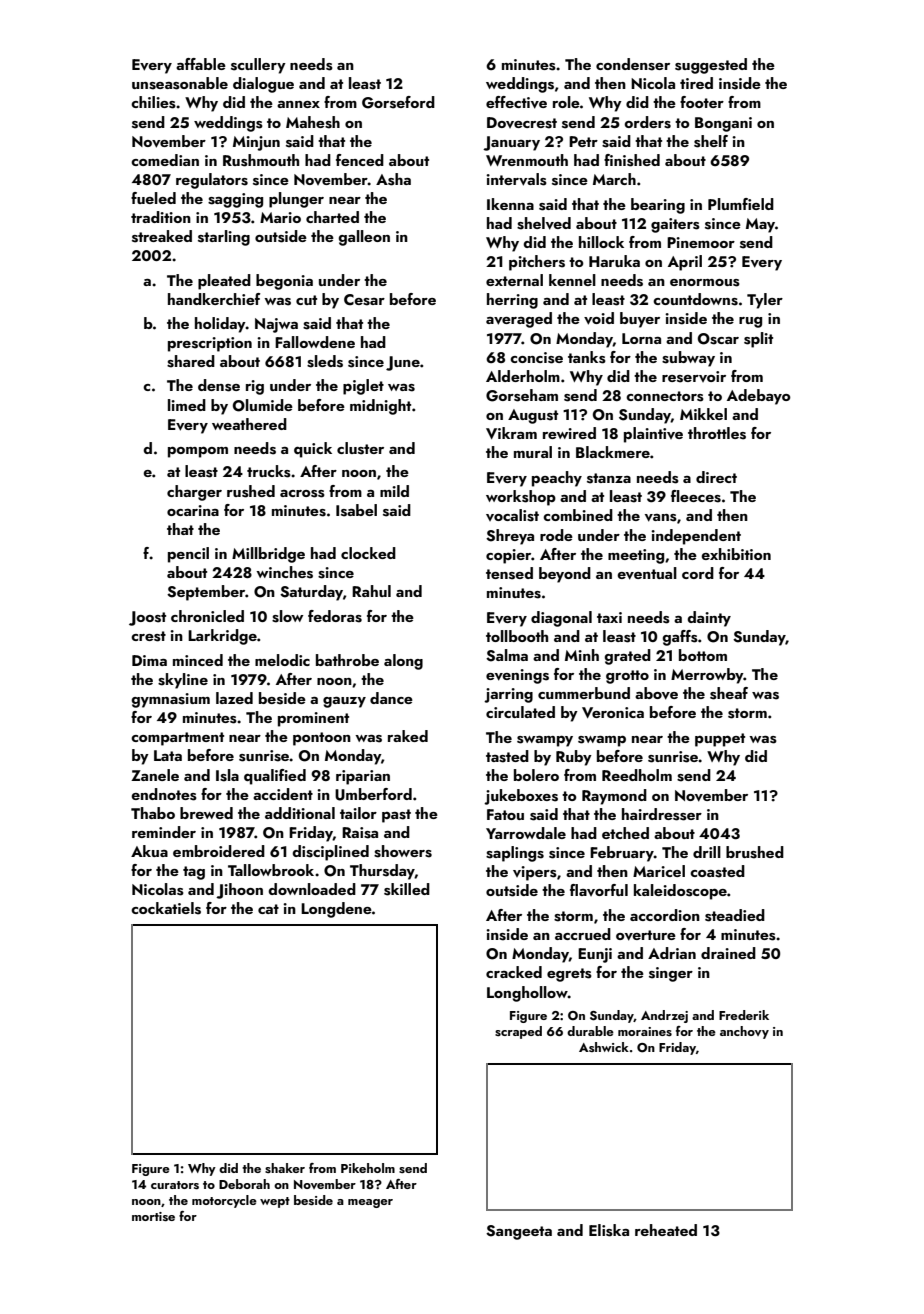  I want to click on effective, so click(516, 102).
